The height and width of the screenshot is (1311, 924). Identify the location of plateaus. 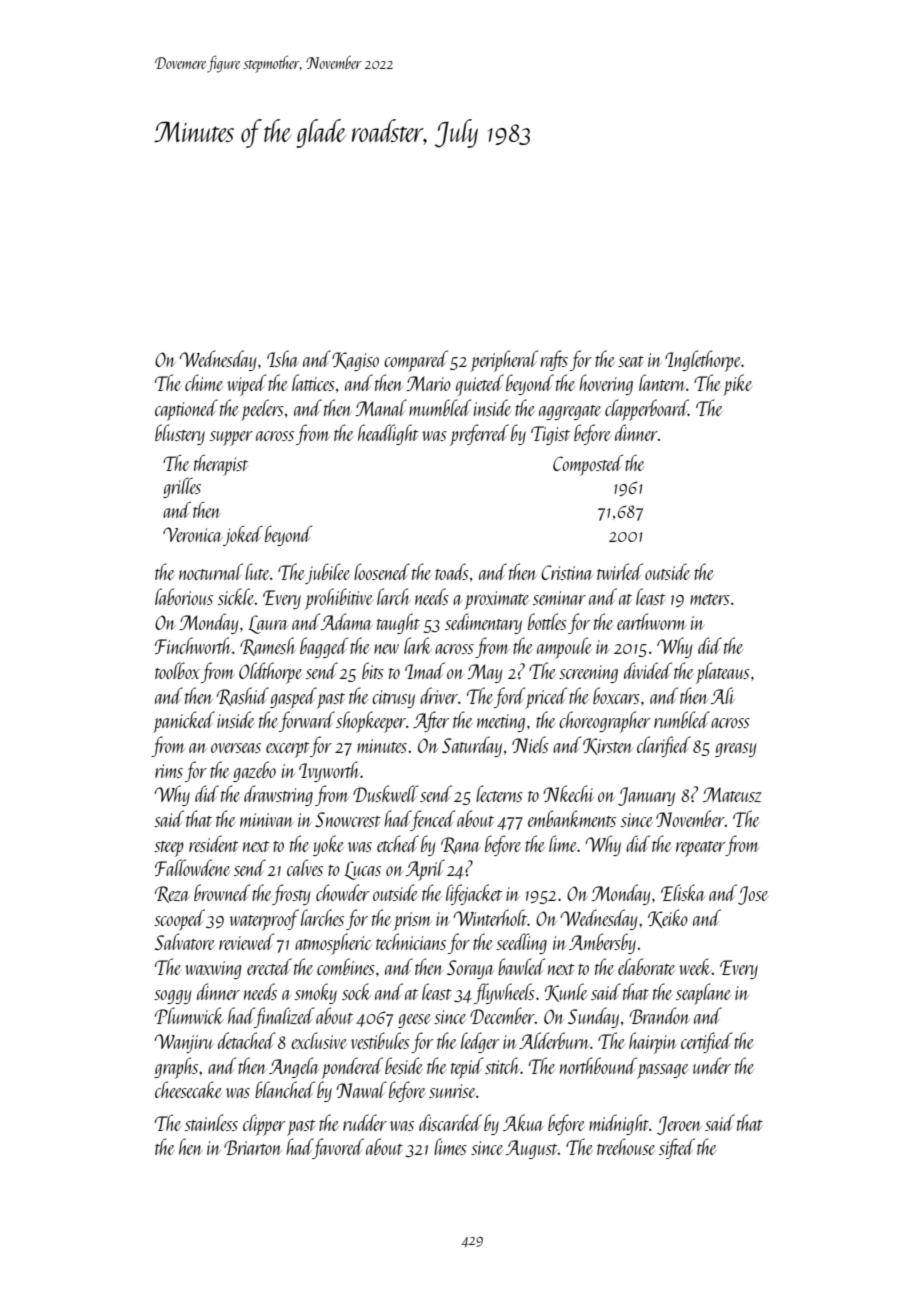
(723, 673).
